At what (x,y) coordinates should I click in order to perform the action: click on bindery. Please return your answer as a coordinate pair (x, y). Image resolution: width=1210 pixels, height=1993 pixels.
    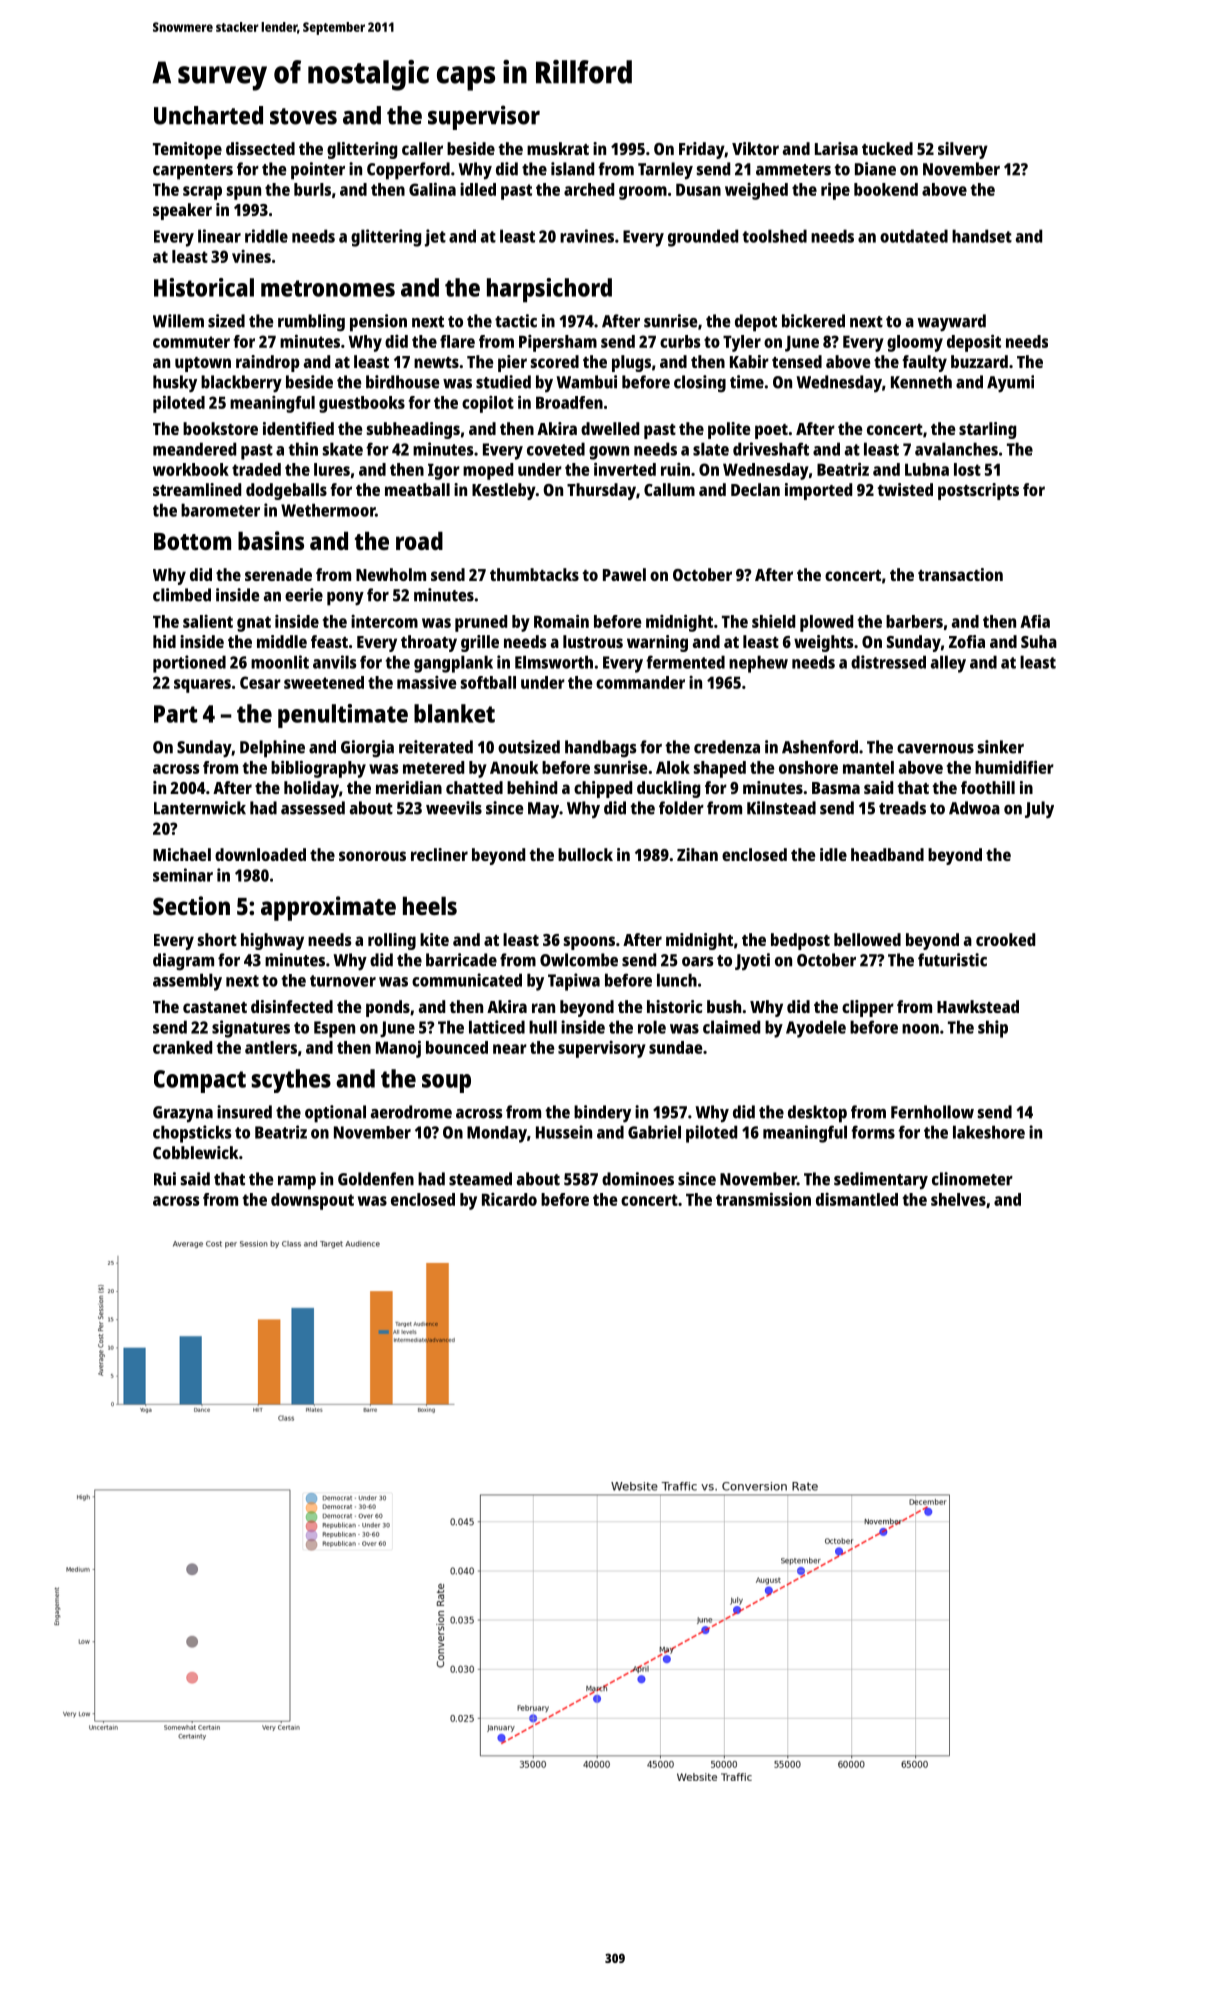
    Looking at the image, I should click on (602, 1114).
